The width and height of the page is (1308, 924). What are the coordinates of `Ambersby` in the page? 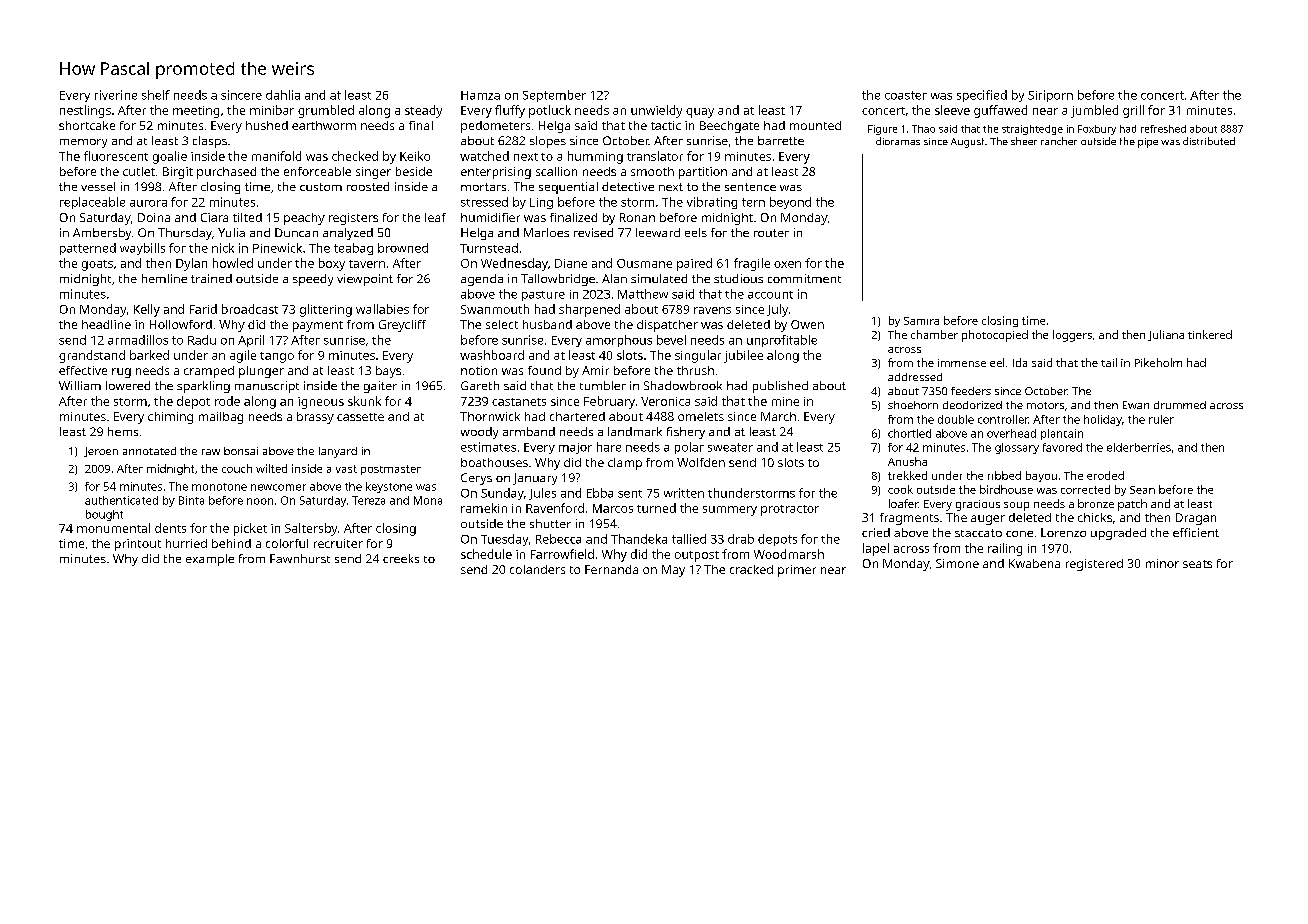 It's located at (102, 234).
